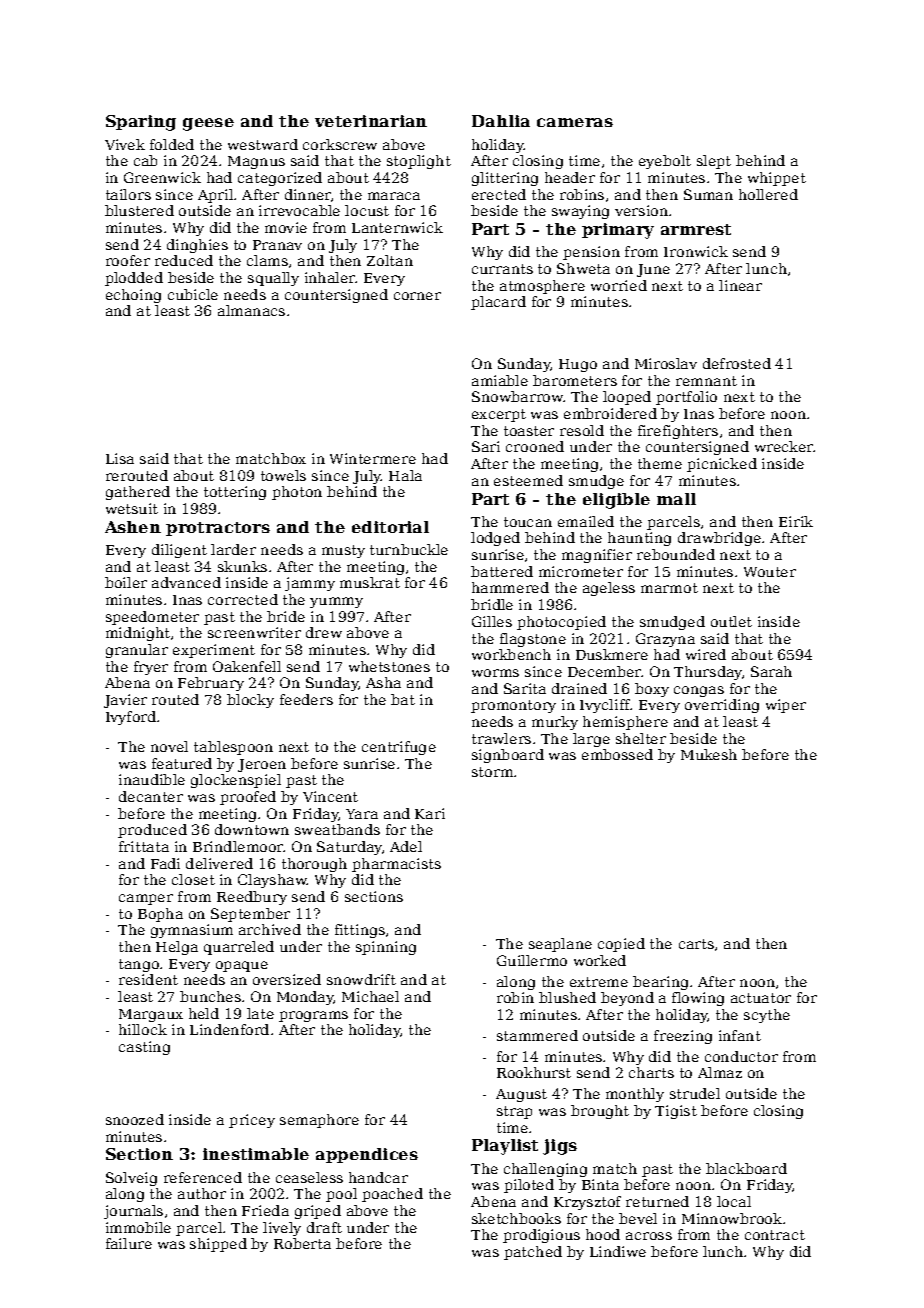 This screenshot has height=1308, width=924. Describe the element at coordinates (514, 1112) in the screenshot. I see `strap` at that location.
